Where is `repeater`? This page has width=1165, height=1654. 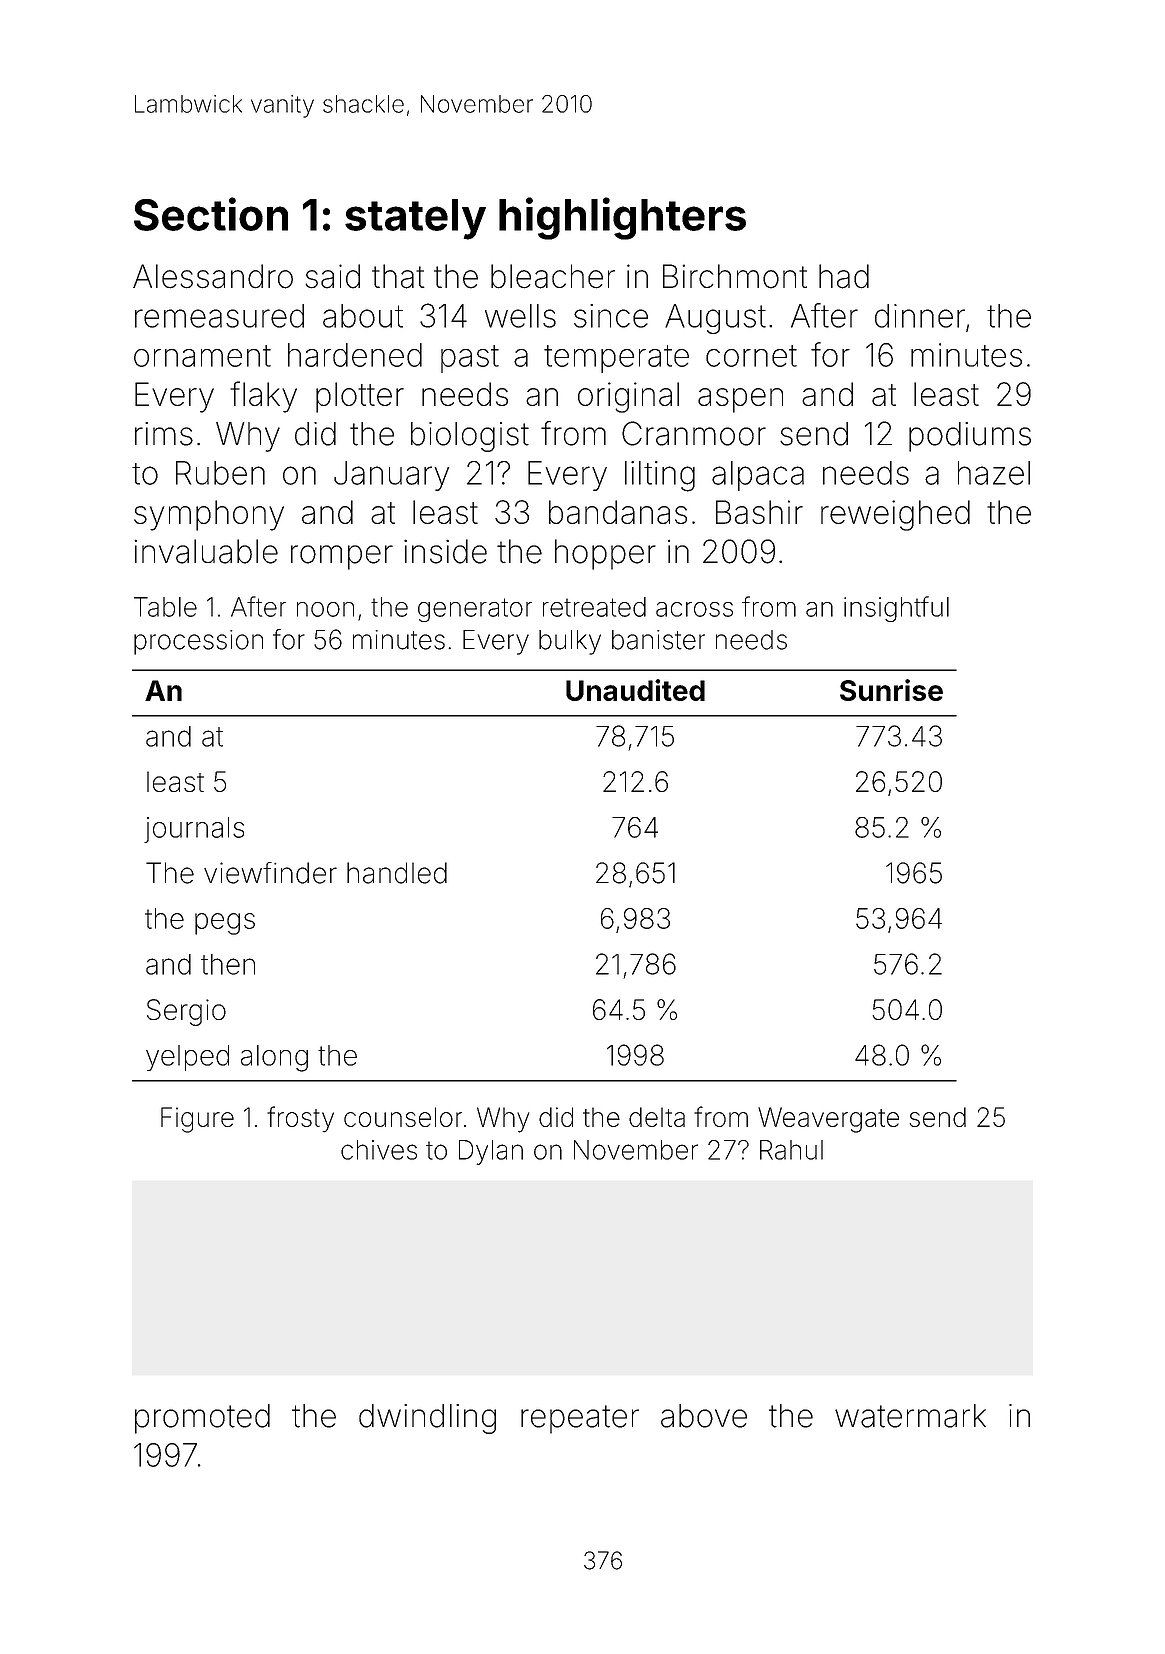 repeater is located at coordinates (580, 1419).
